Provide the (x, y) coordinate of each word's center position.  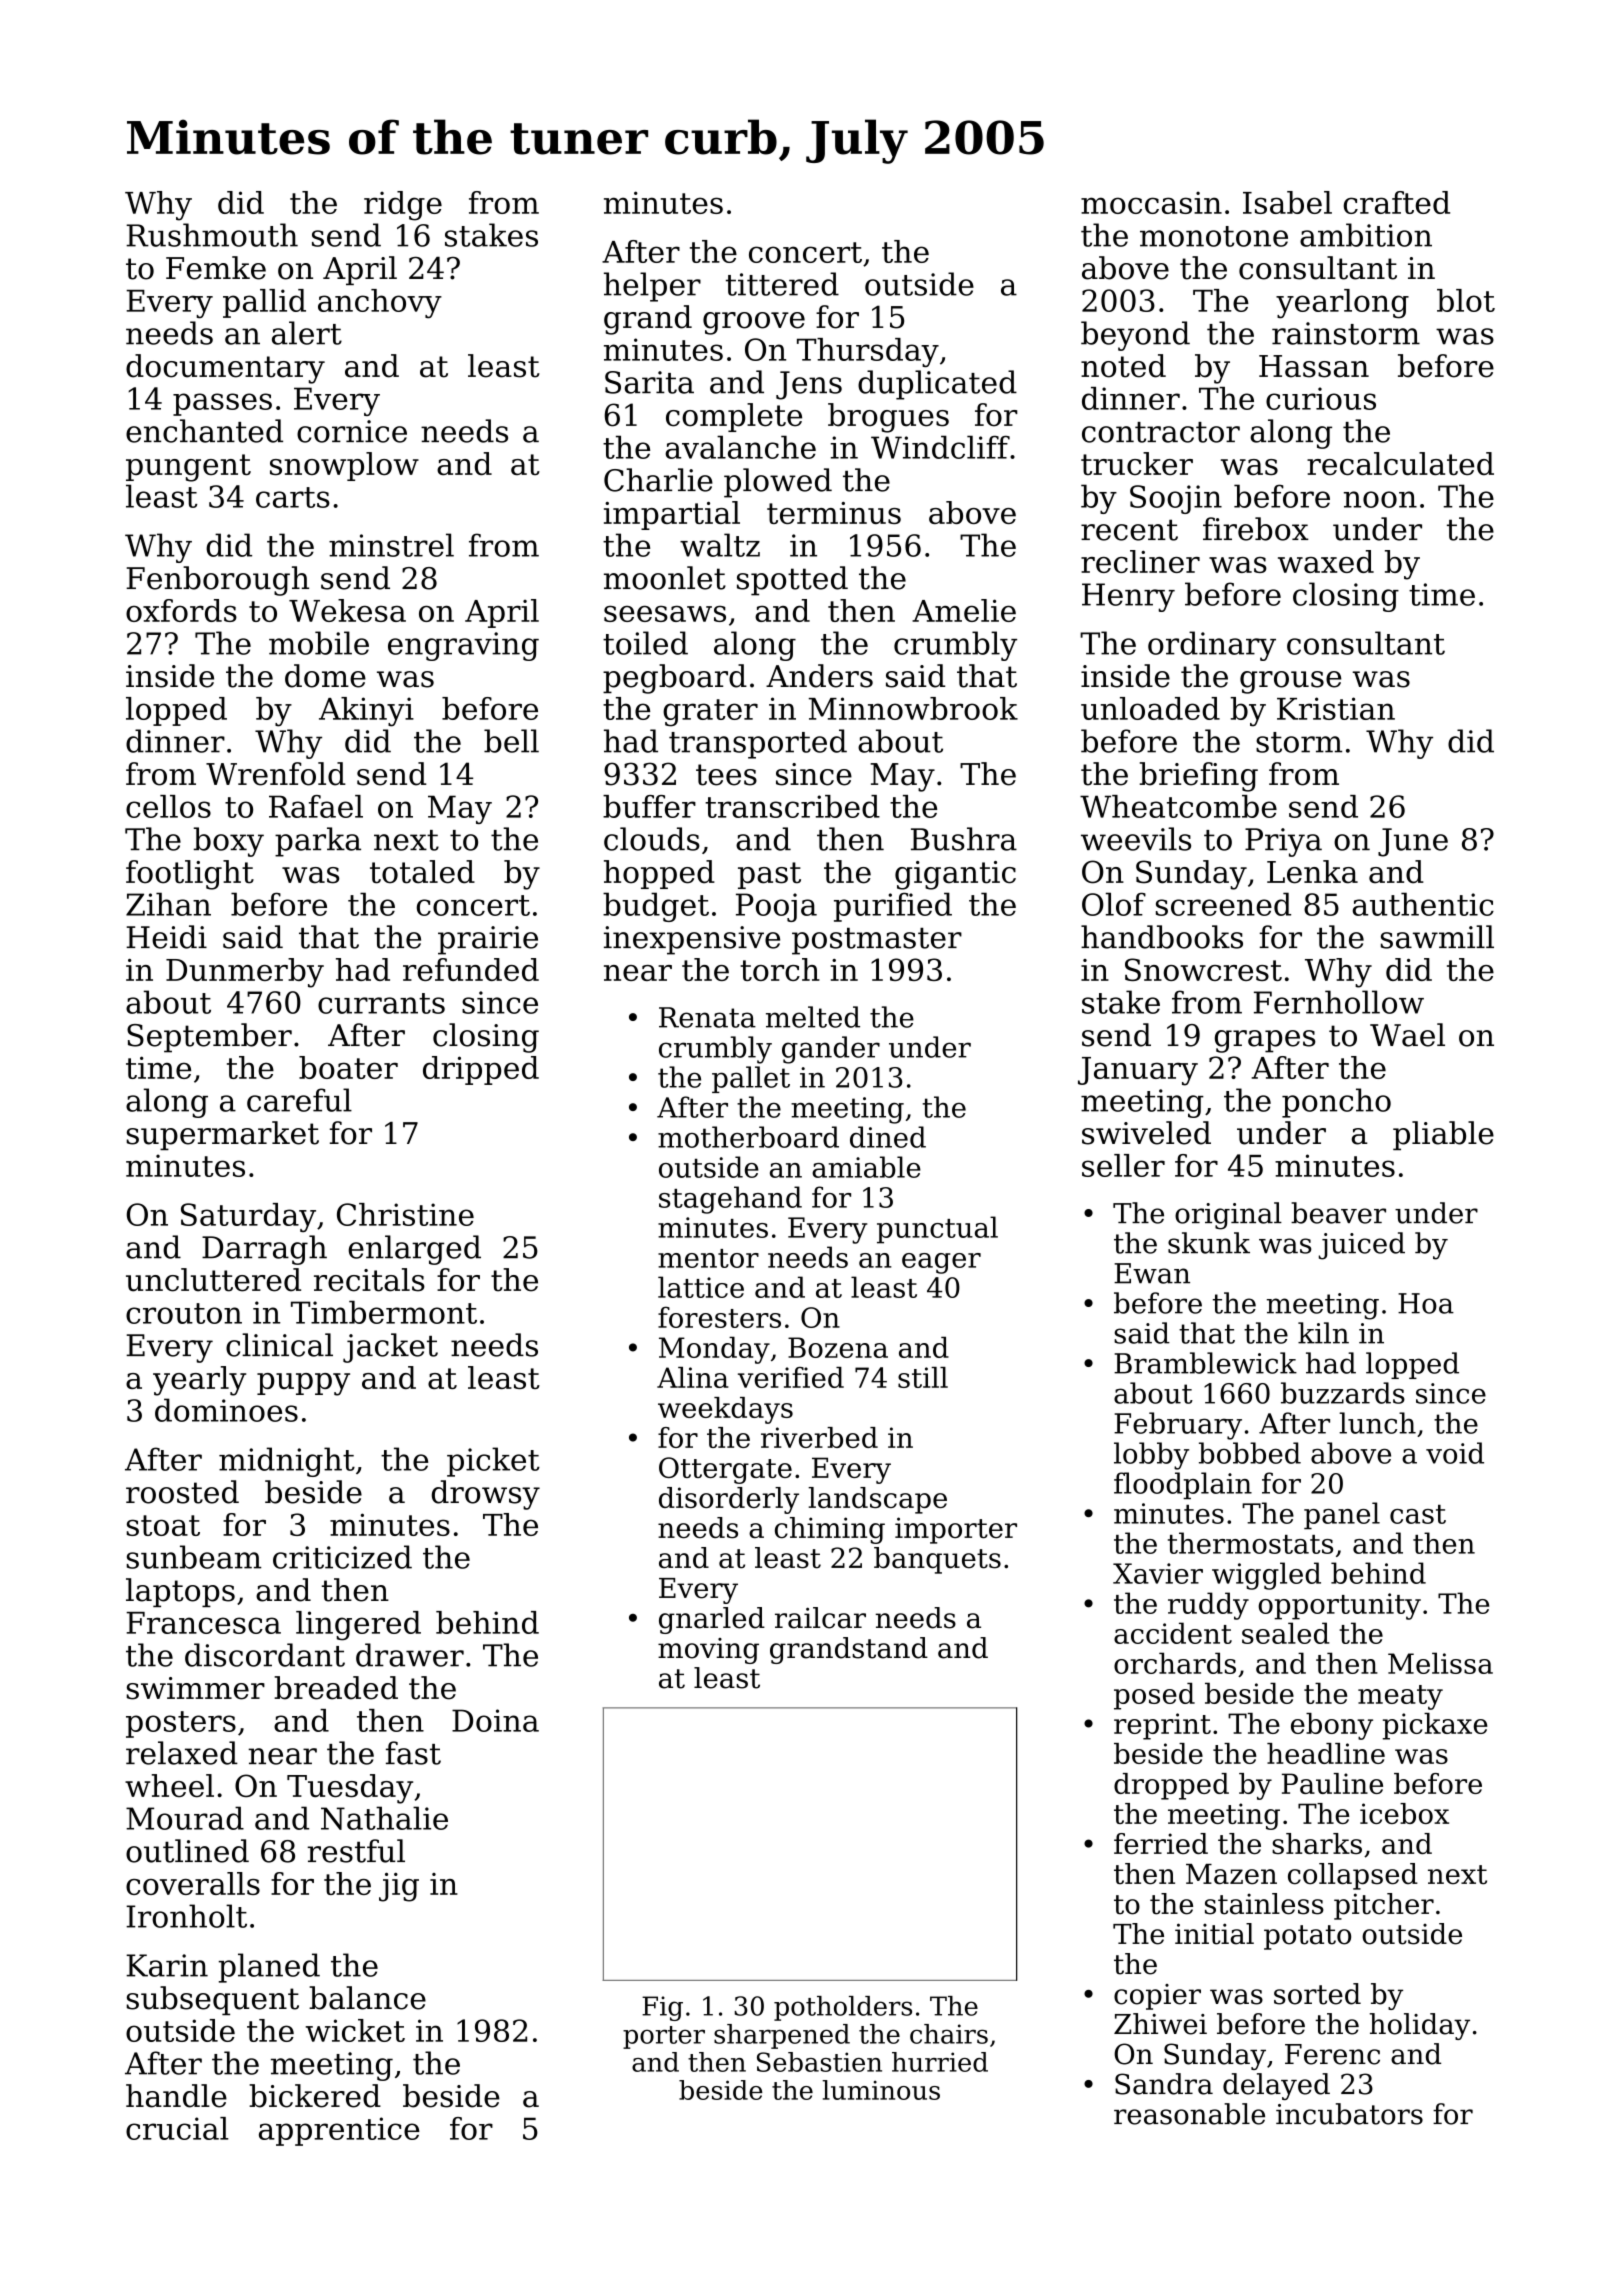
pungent (188, 468)
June (1413, 842)
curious (1321, 398)
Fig (662, 2008)
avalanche (740, 447)
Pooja (776, 907)
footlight (190, 875)
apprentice (339, 2131)
